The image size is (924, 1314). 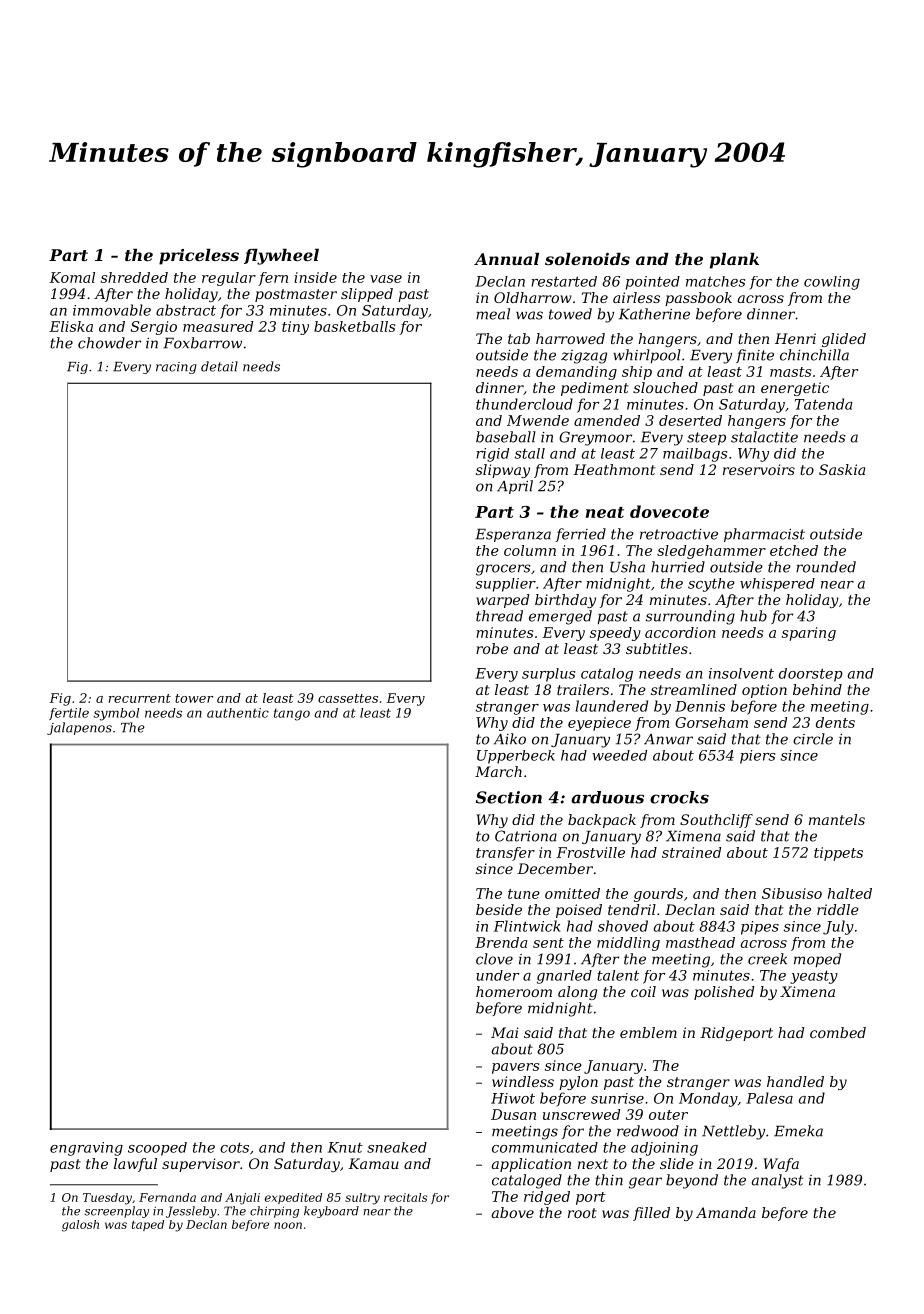 What do you see at coordinates (234, 1147) in the image?
I see `cots` at bounding box center [234, 1147].
